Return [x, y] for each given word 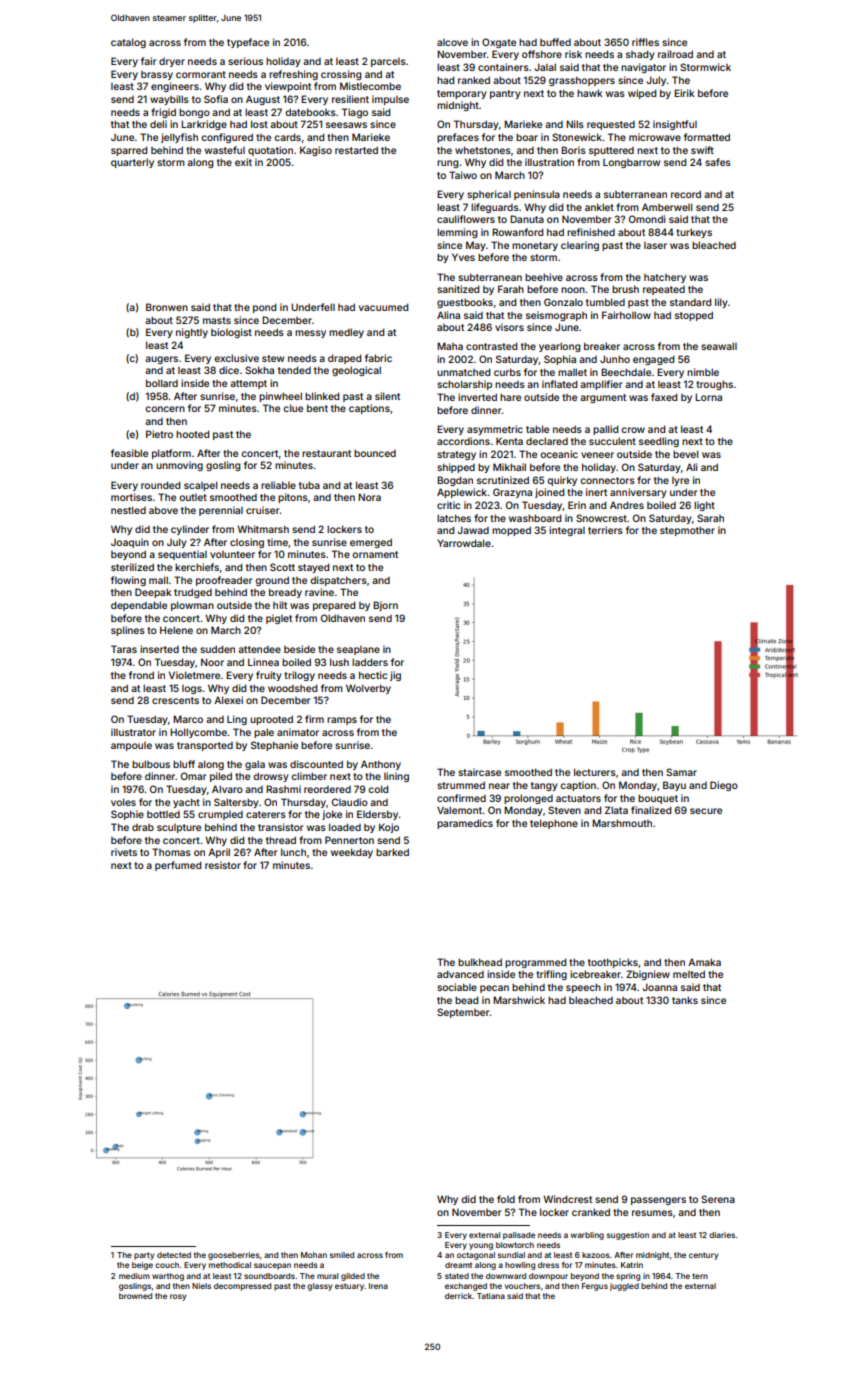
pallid [605, 430]
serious [245, 61]
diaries [722, 1235]
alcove [452, 42]
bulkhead [480, 962]
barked [392, 852]
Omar [193, 776]
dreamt [458, 1265]
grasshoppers [582, 81]
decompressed [242, 1287]
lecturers [595, 772]
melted [689, 974]
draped [344, 359]
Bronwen [167, 307]
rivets [124, 852]
